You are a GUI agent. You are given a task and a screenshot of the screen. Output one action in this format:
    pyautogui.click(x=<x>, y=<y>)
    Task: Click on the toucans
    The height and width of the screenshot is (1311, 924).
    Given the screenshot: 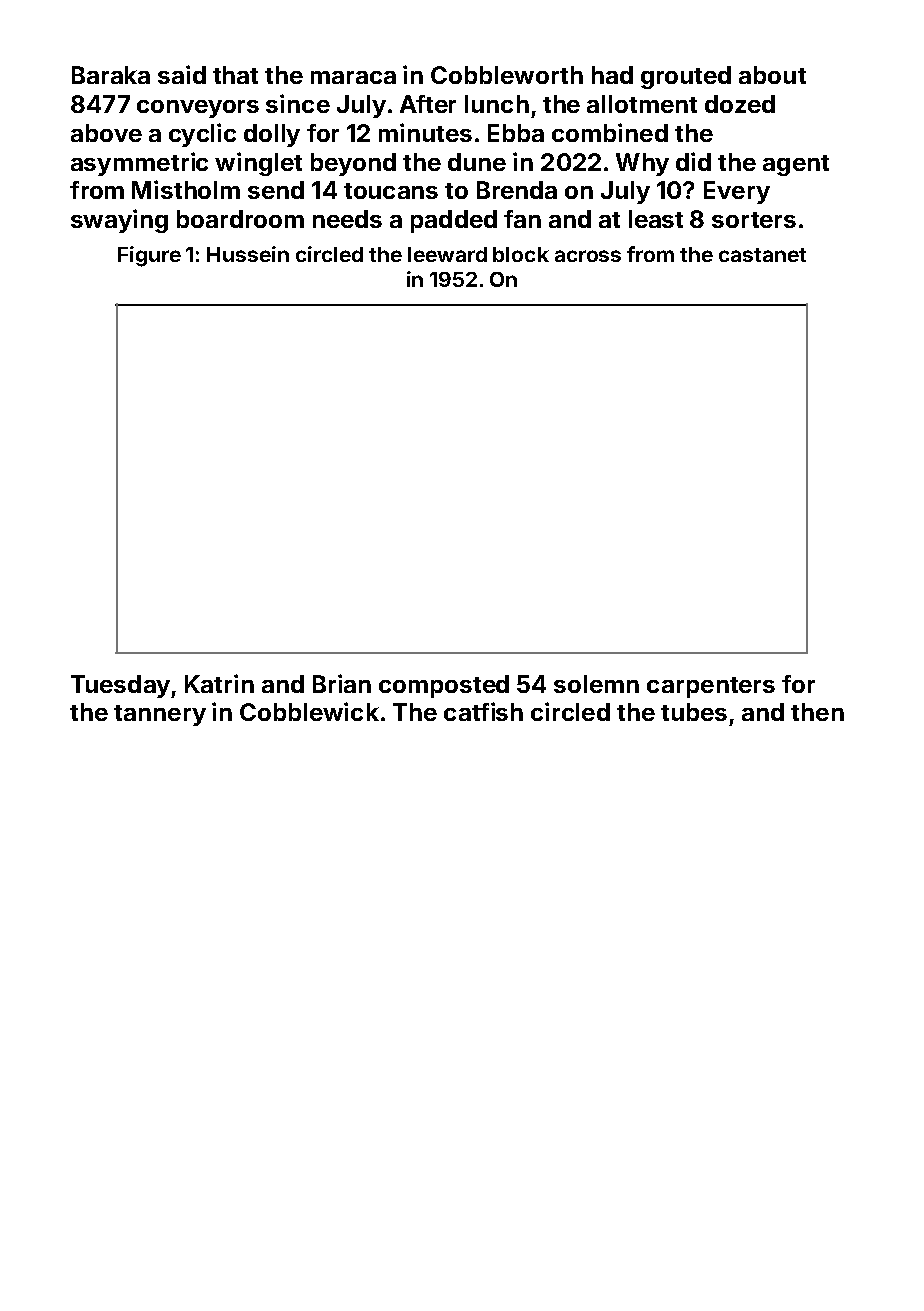 What is the action you would take?
    pyautogui.click(x=391, y=191)
